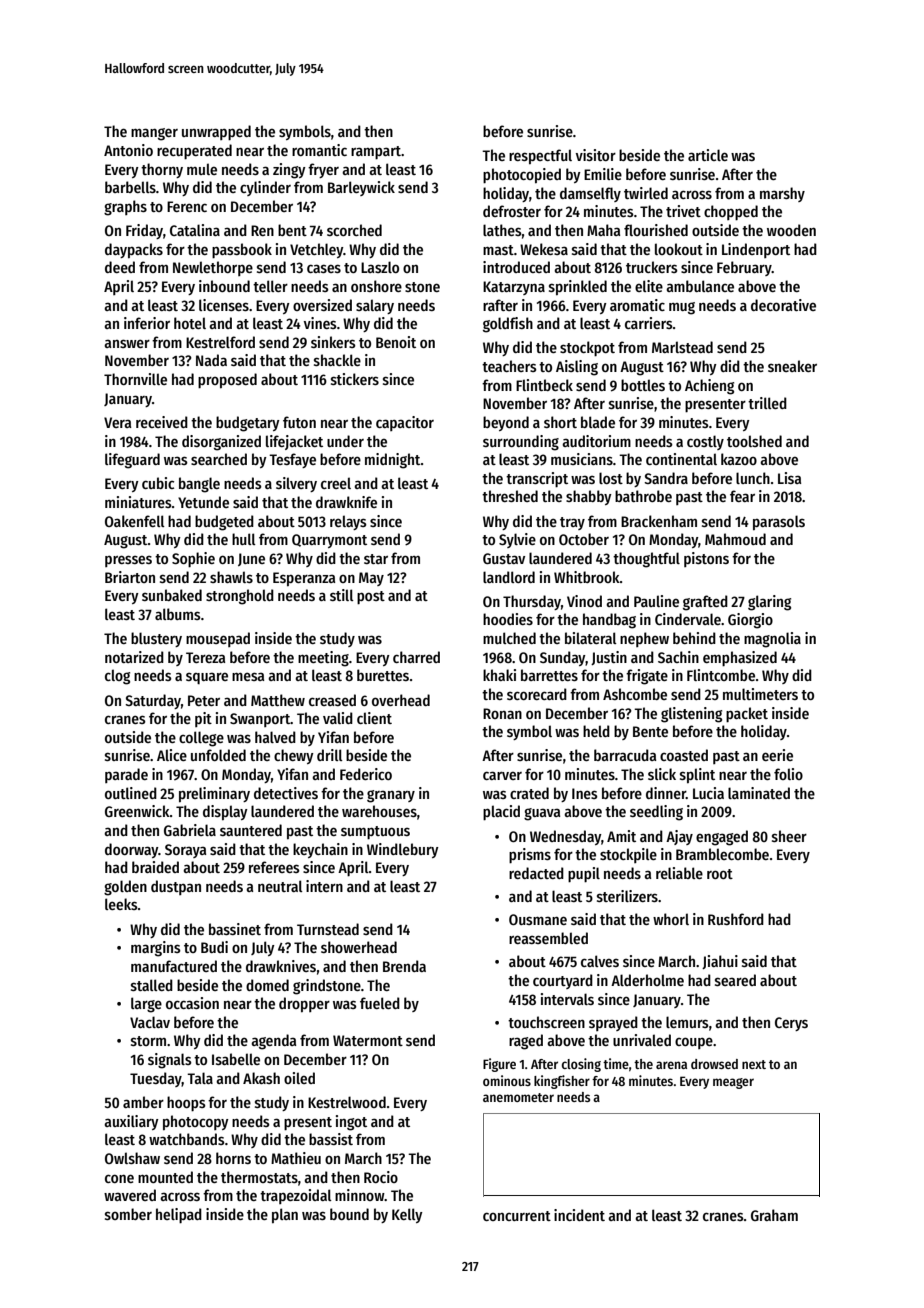  I want to click on Kelly, so click(407, 1215).
